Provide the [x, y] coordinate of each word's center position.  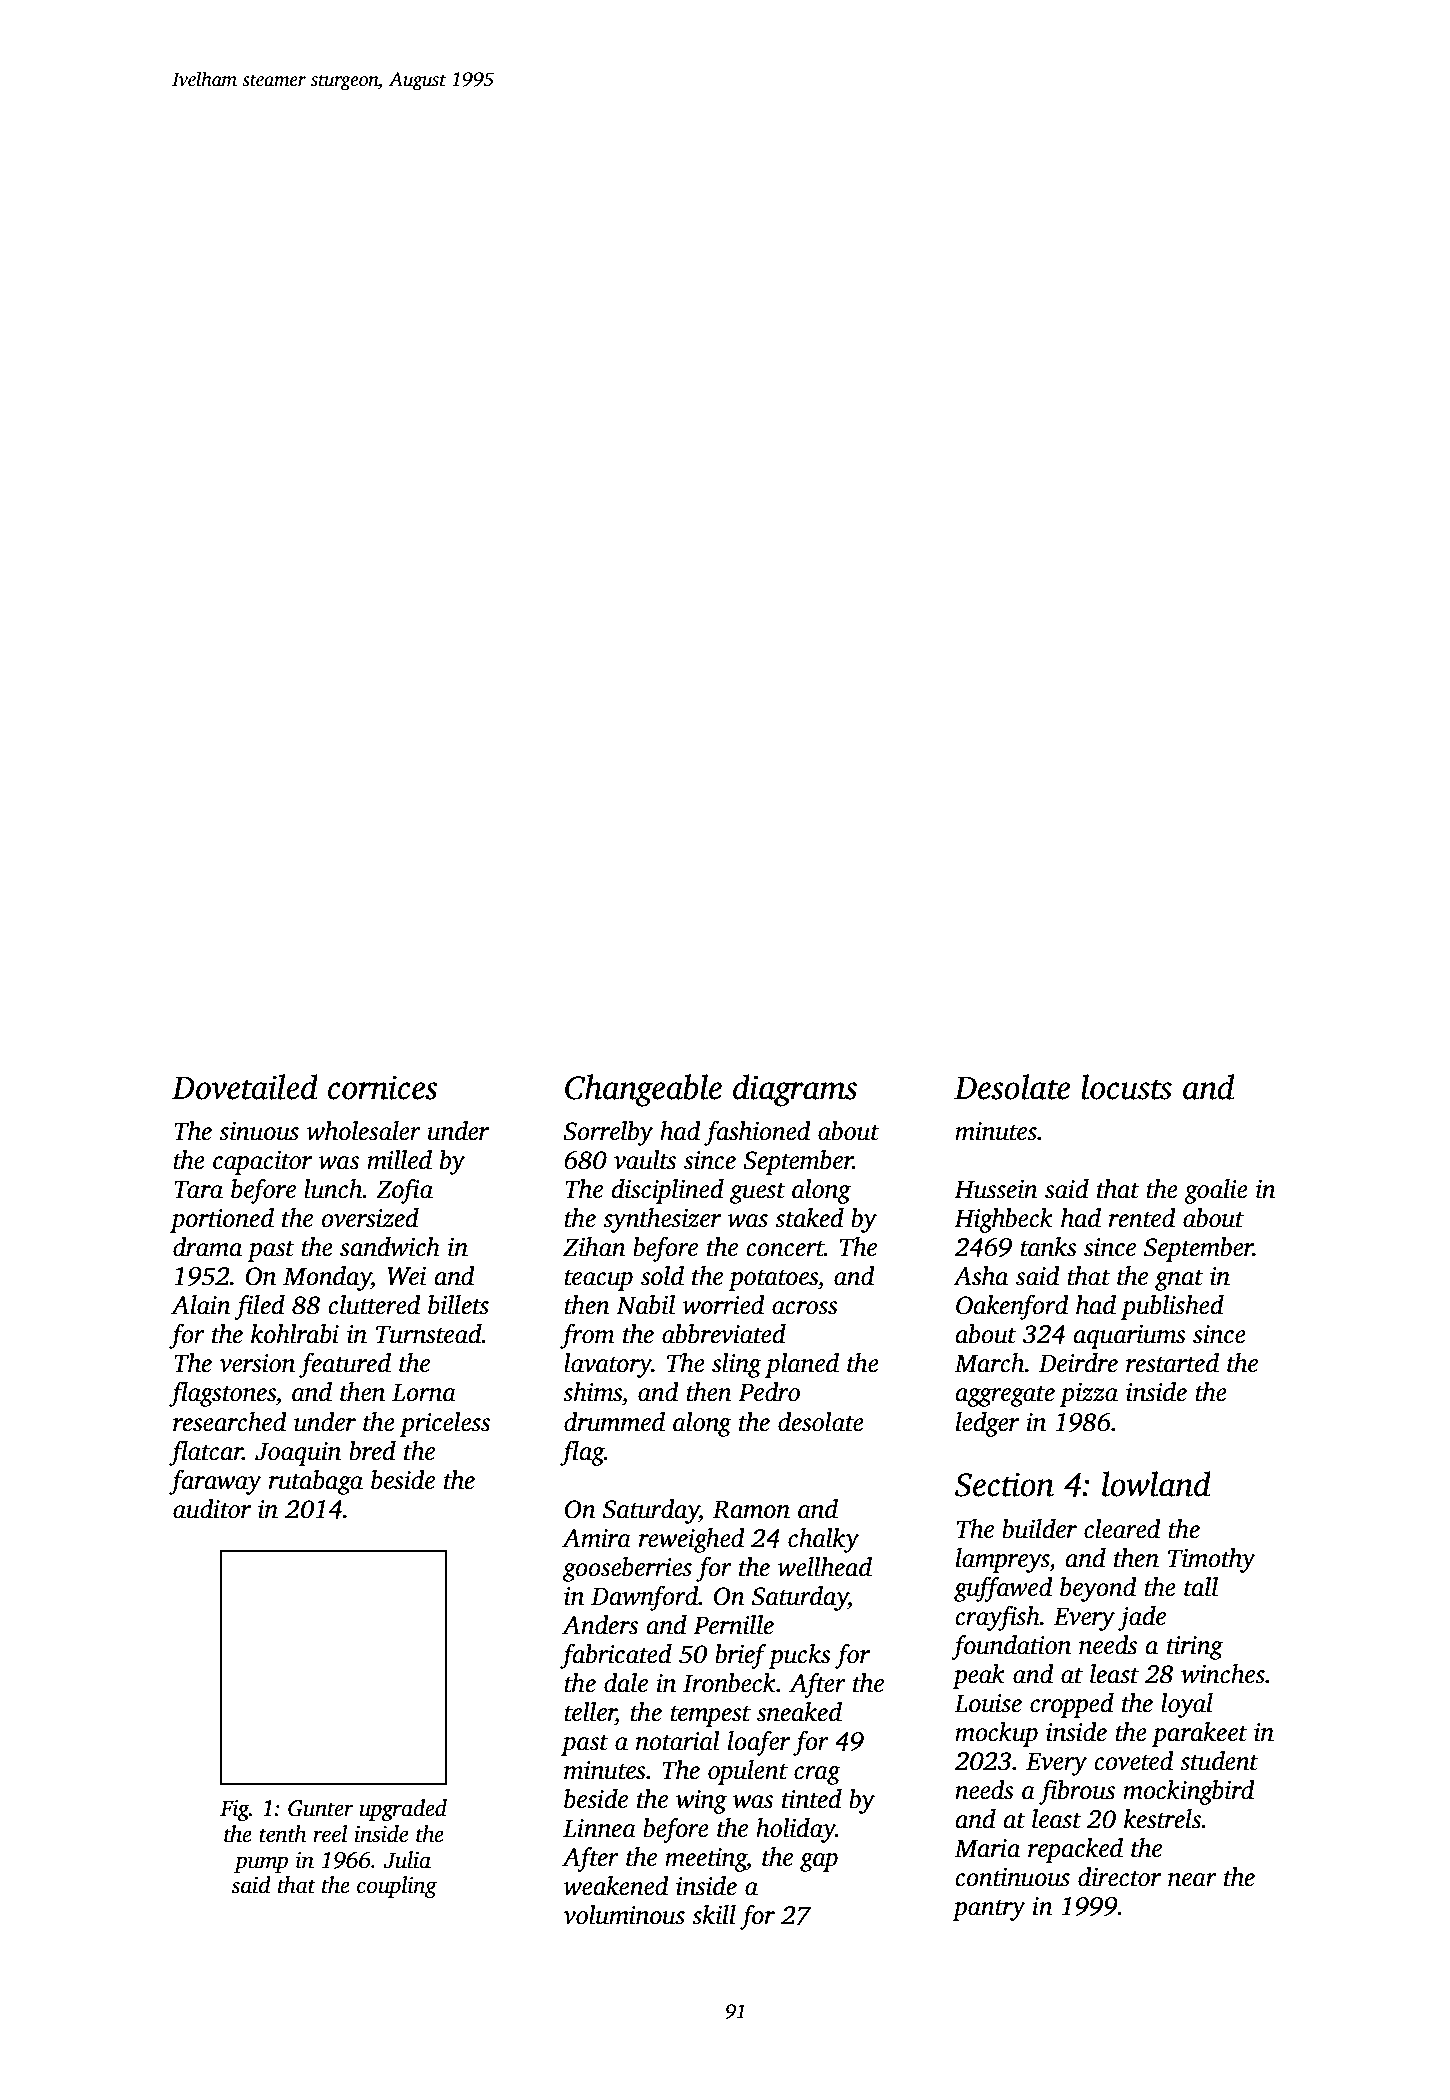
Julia [407, 1860]
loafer [759, 1743]
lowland [1156, 1484]
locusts [1126, 1087]
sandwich [390, 1247]
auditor [212, 1509]
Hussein [996, 1189]
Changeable [643, 1090]
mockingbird [1189, 1792]
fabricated [616, 1656]
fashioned [757, 1133]
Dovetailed [245, 1087]
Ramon [751, 1509]
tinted [812, 1799]
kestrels [1163, 1819]
